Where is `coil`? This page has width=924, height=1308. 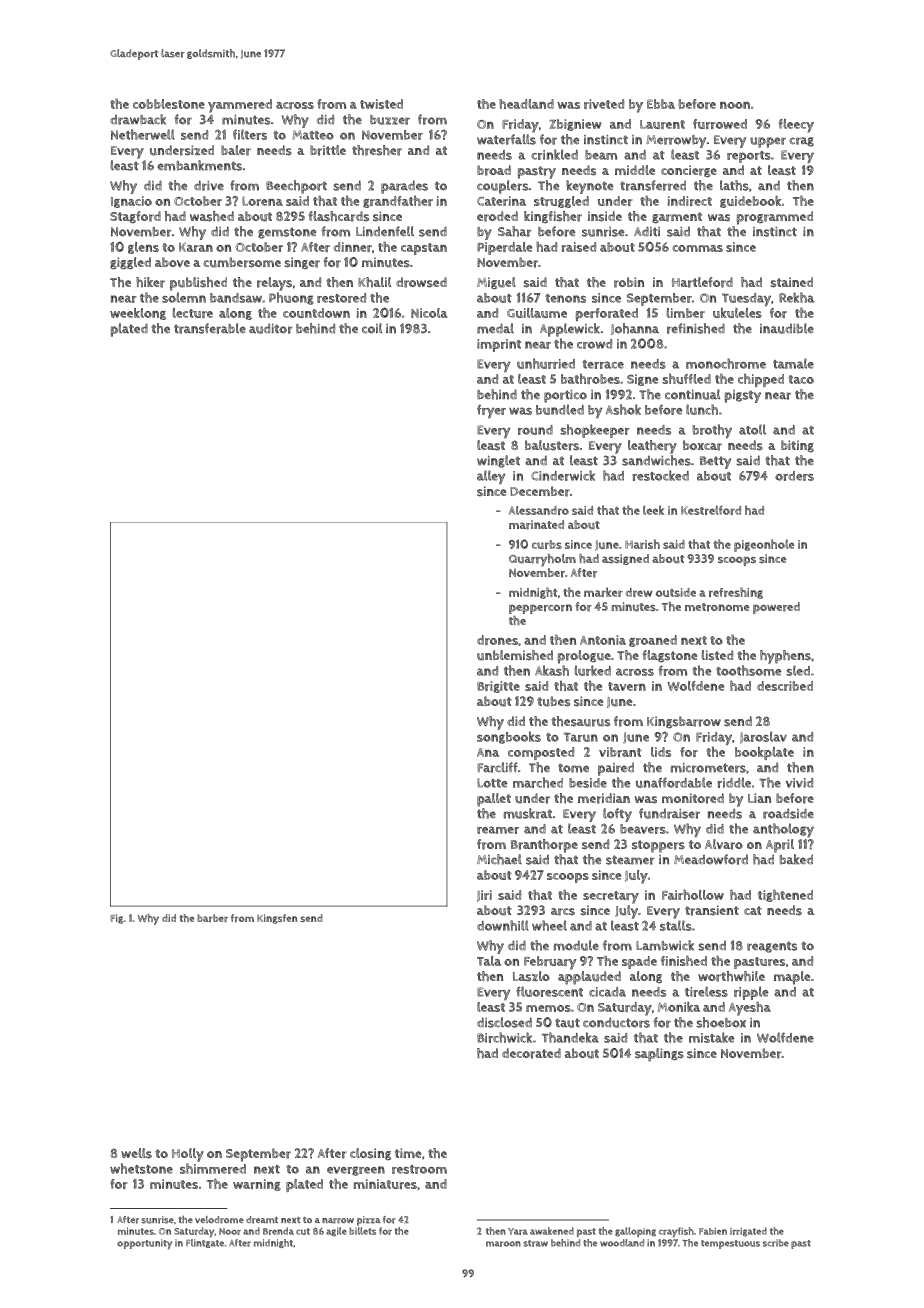 coil is located at coordinates (372, 328).
